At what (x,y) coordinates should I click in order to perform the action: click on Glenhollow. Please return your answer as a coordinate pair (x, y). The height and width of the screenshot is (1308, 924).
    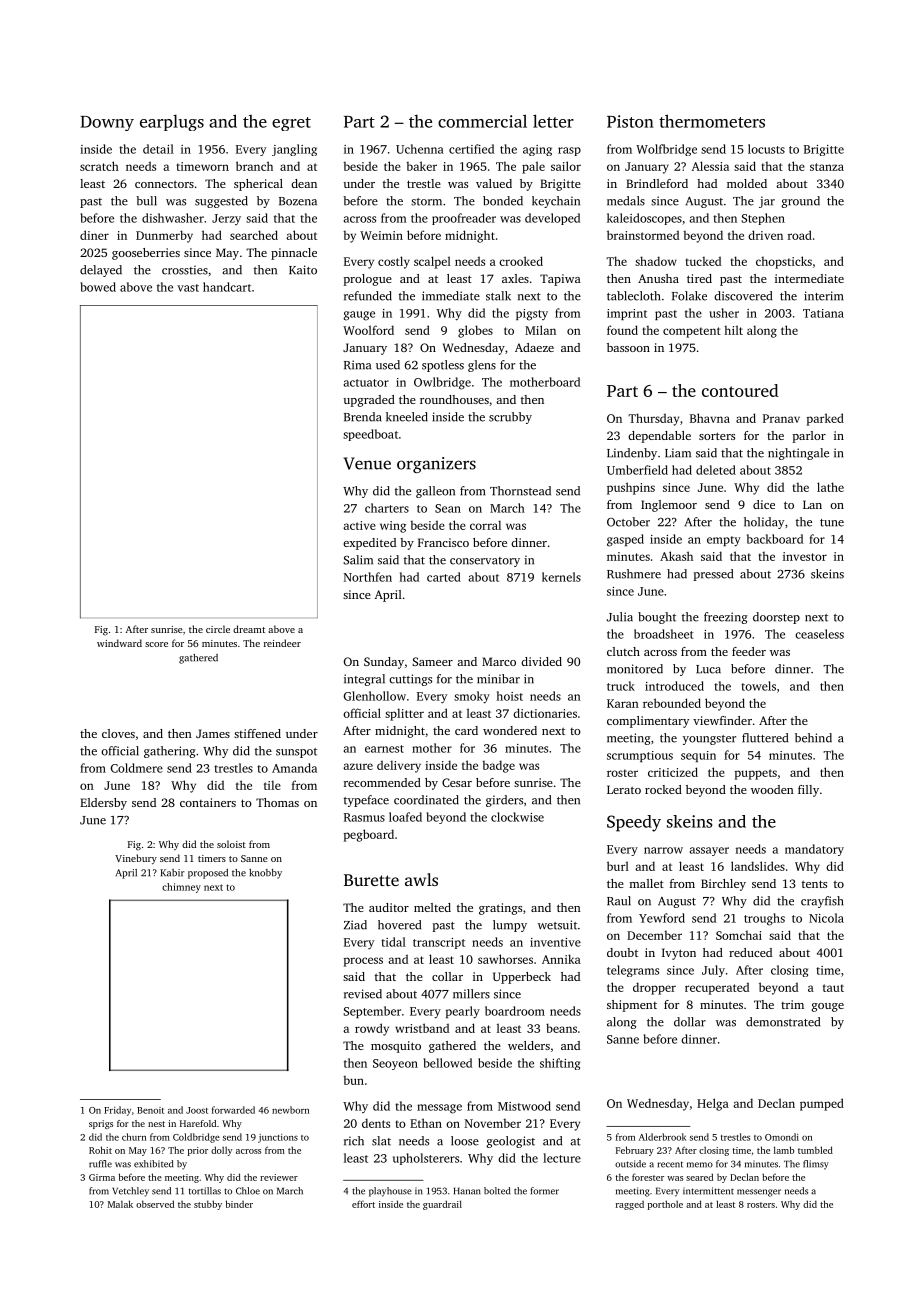
    Looking at the image, I should click on (375, 696).
